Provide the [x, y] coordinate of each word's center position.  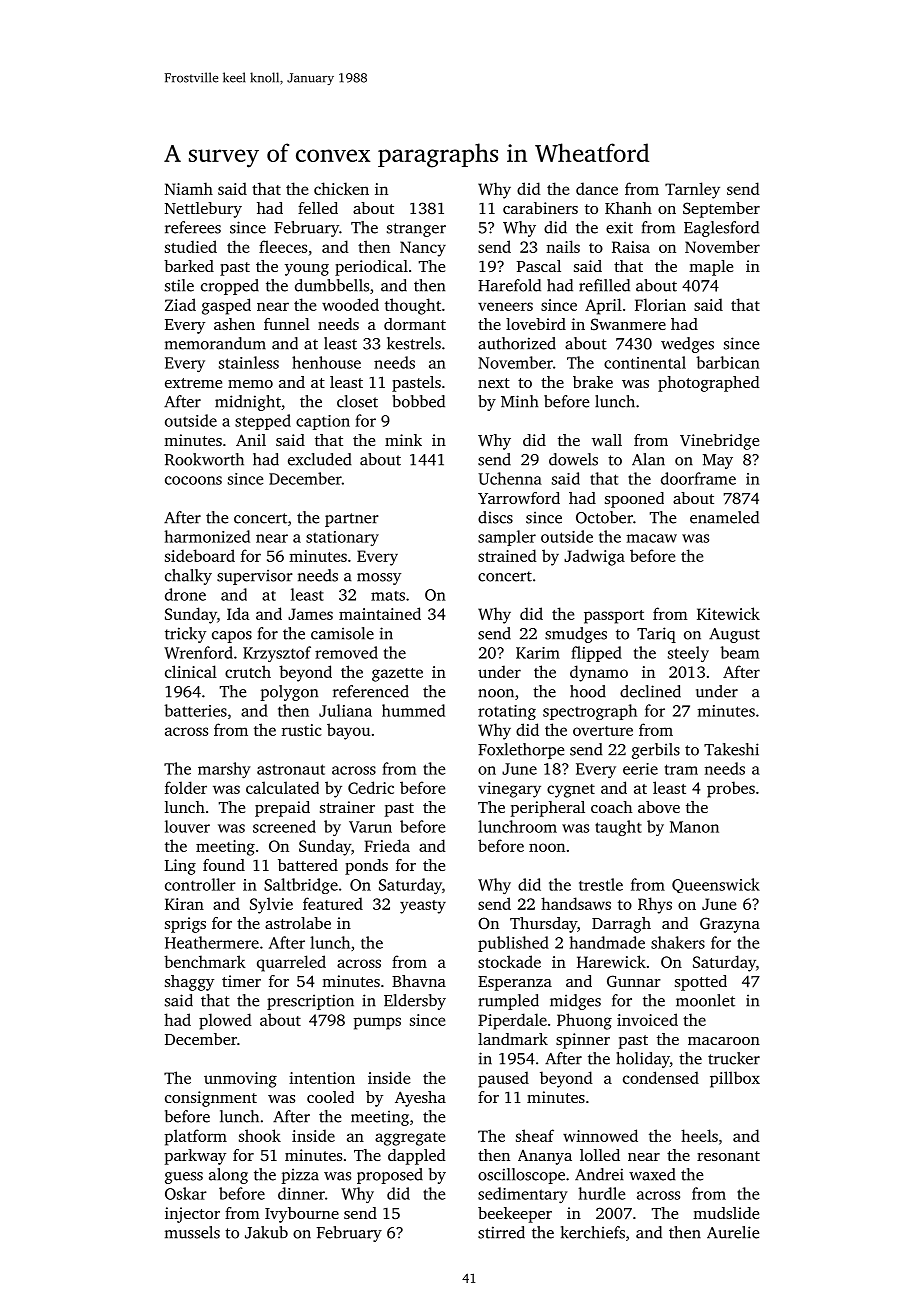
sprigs [185, 925]
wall [607, 440]
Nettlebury [203, 210]
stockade [509, 961]
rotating [507, 712]
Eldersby [415, 1002]
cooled [330, 1097]
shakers [678, 942]
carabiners [540, 208]
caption [323, 422]
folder [186, 787]
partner [352, 520]
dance [597, 188]
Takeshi [731, 749]
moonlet [705, 1000]
